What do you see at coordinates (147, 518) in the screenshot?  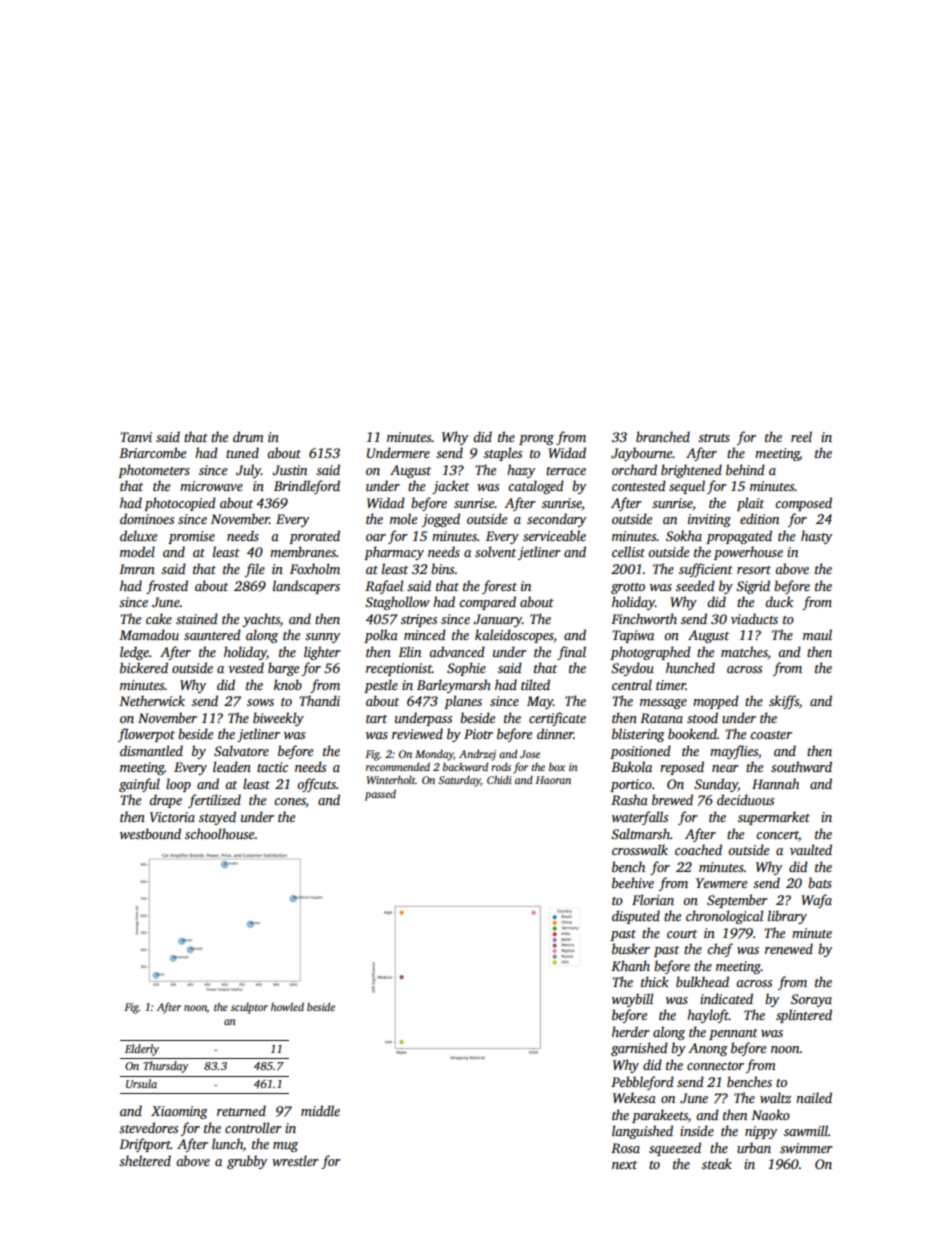 I see `dominoes` at bounding box center [147, 518].
